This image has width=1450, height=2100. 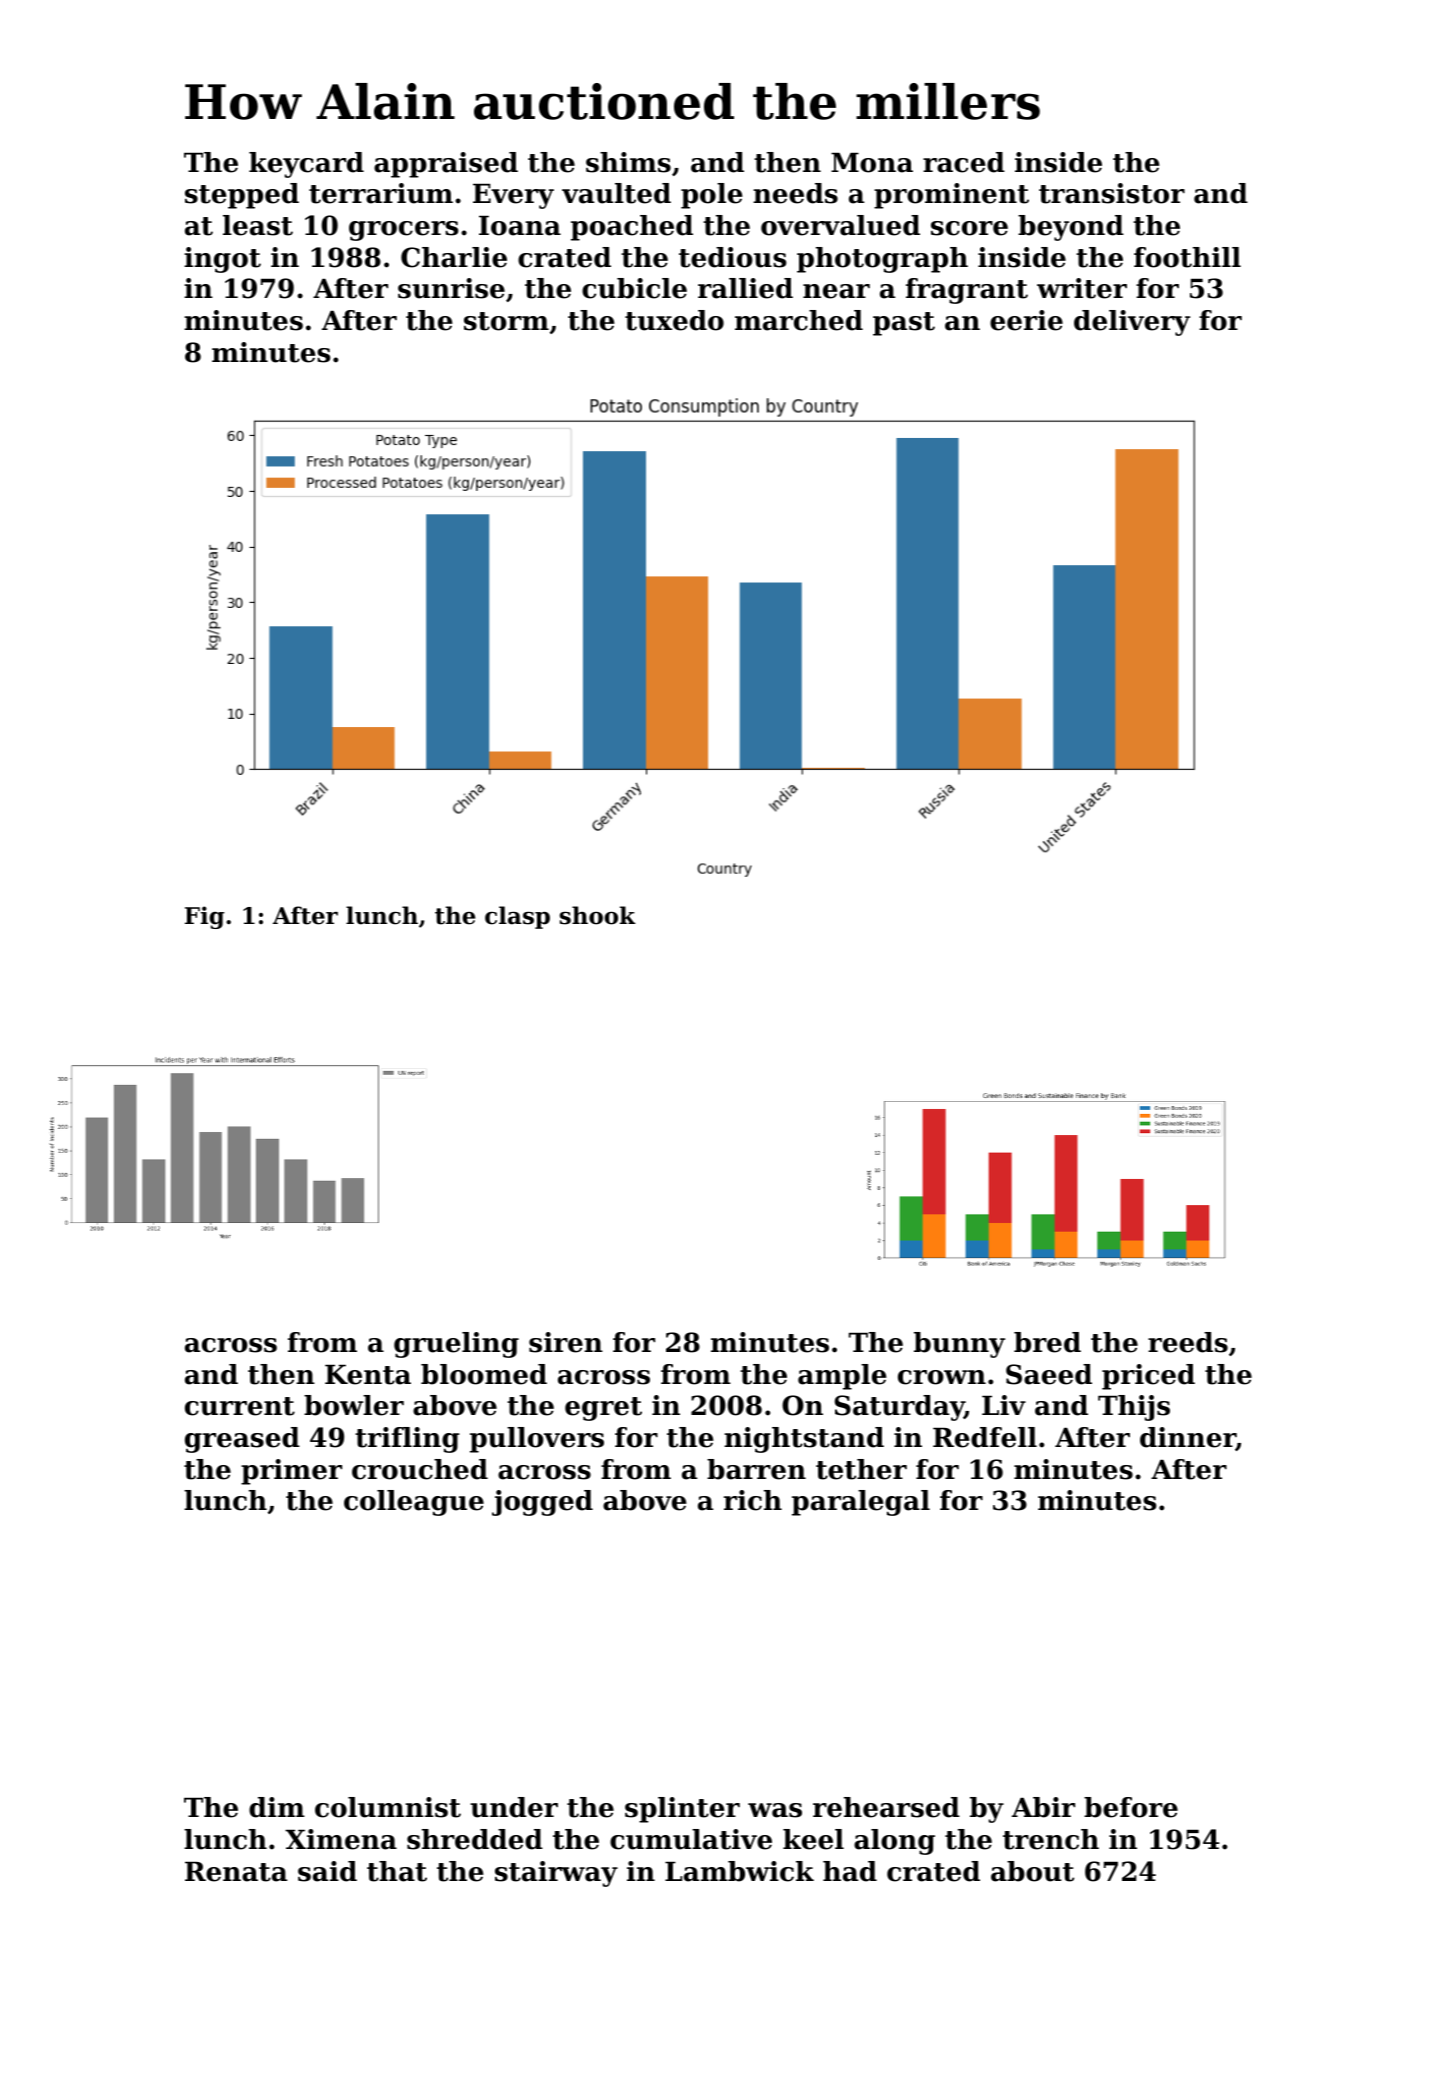 What do you see at coordinates (733, 257) in the image?
I see `tedious` at bounding box center [733, 257].
